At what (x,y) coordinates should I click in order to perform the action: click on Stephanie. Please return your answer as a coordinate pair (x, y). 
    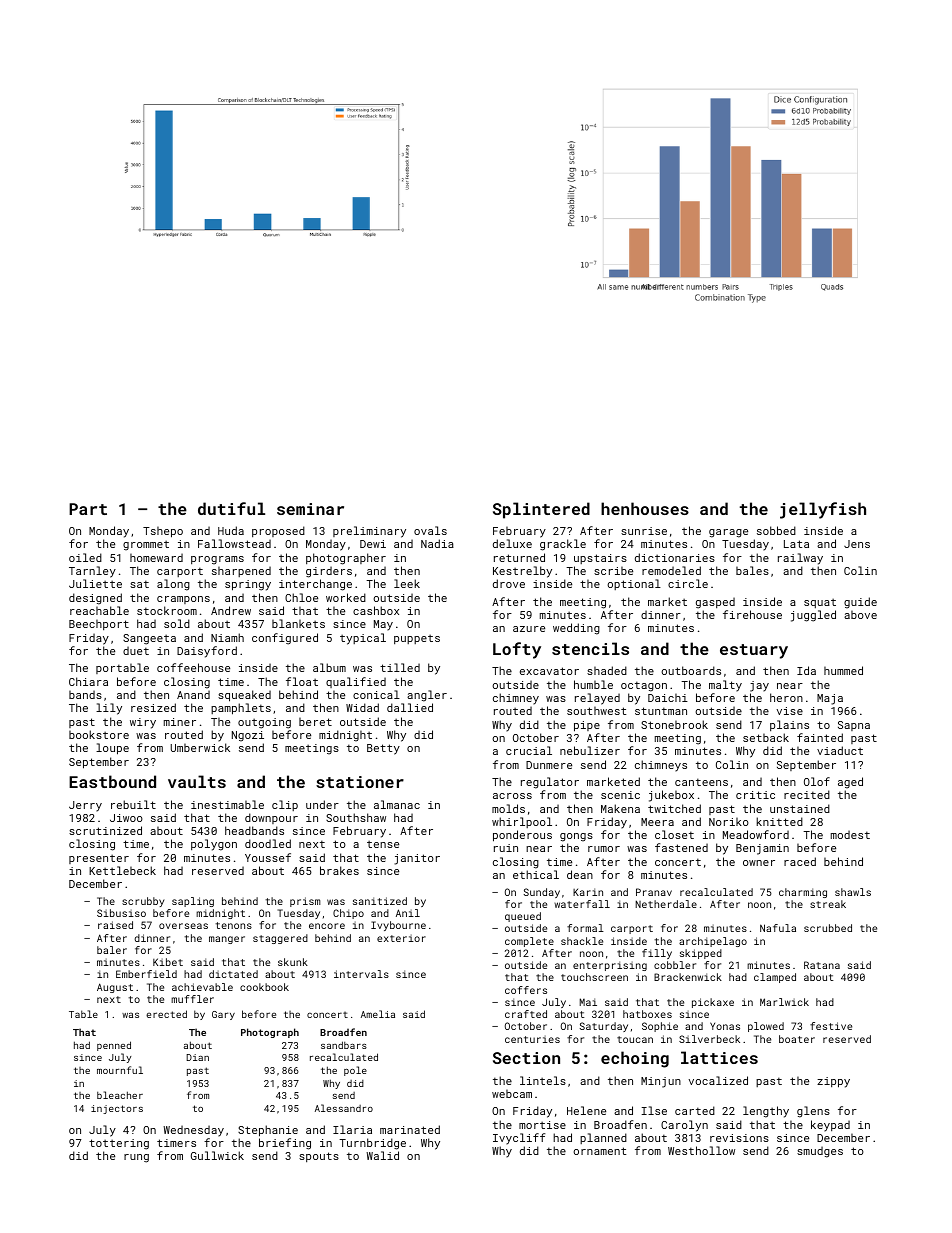
    Looking at the image, I should click on (268, 1131).
